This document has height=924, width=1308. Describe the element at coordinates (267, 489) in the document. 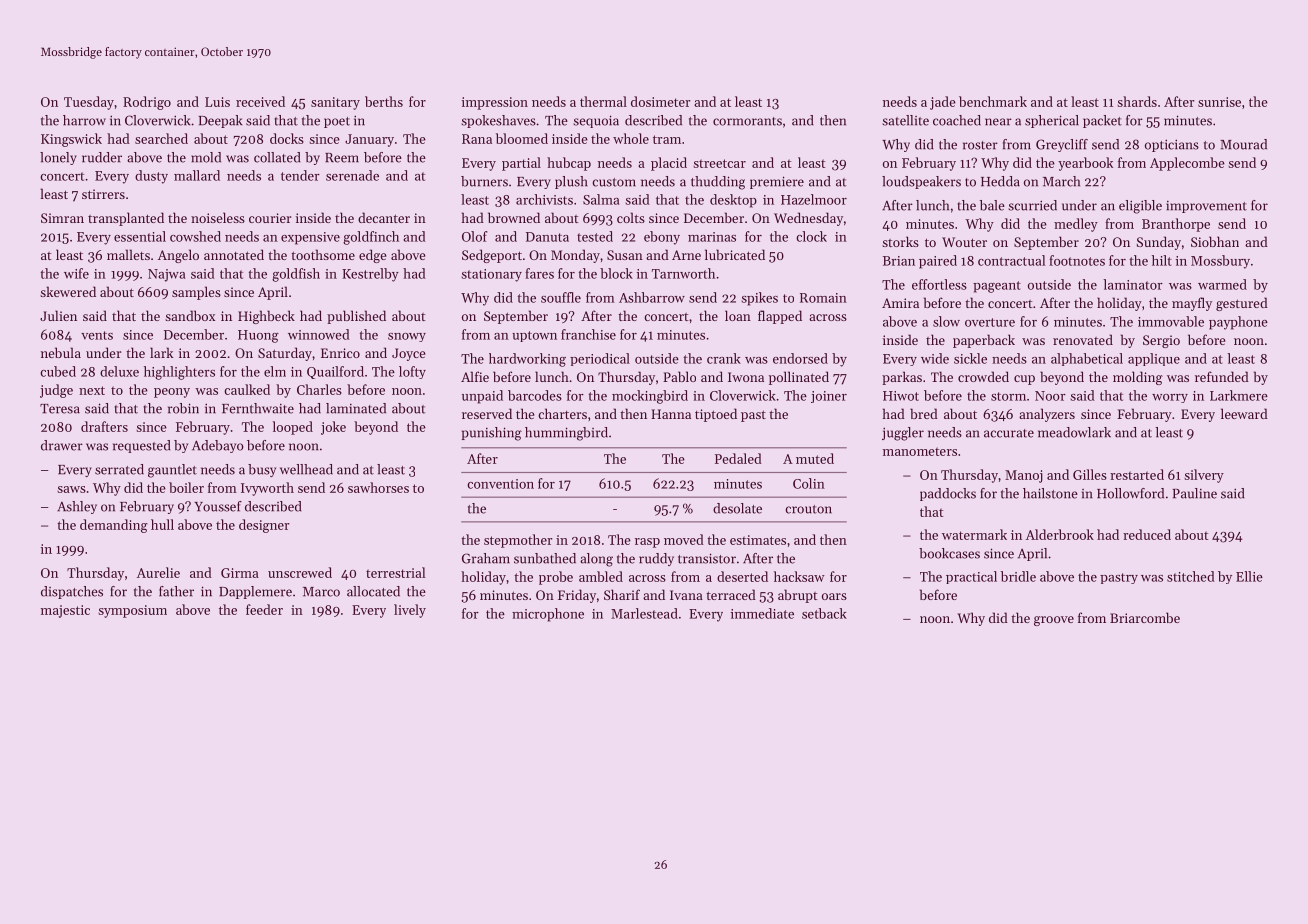

I see `Ivyworth` at that location.
